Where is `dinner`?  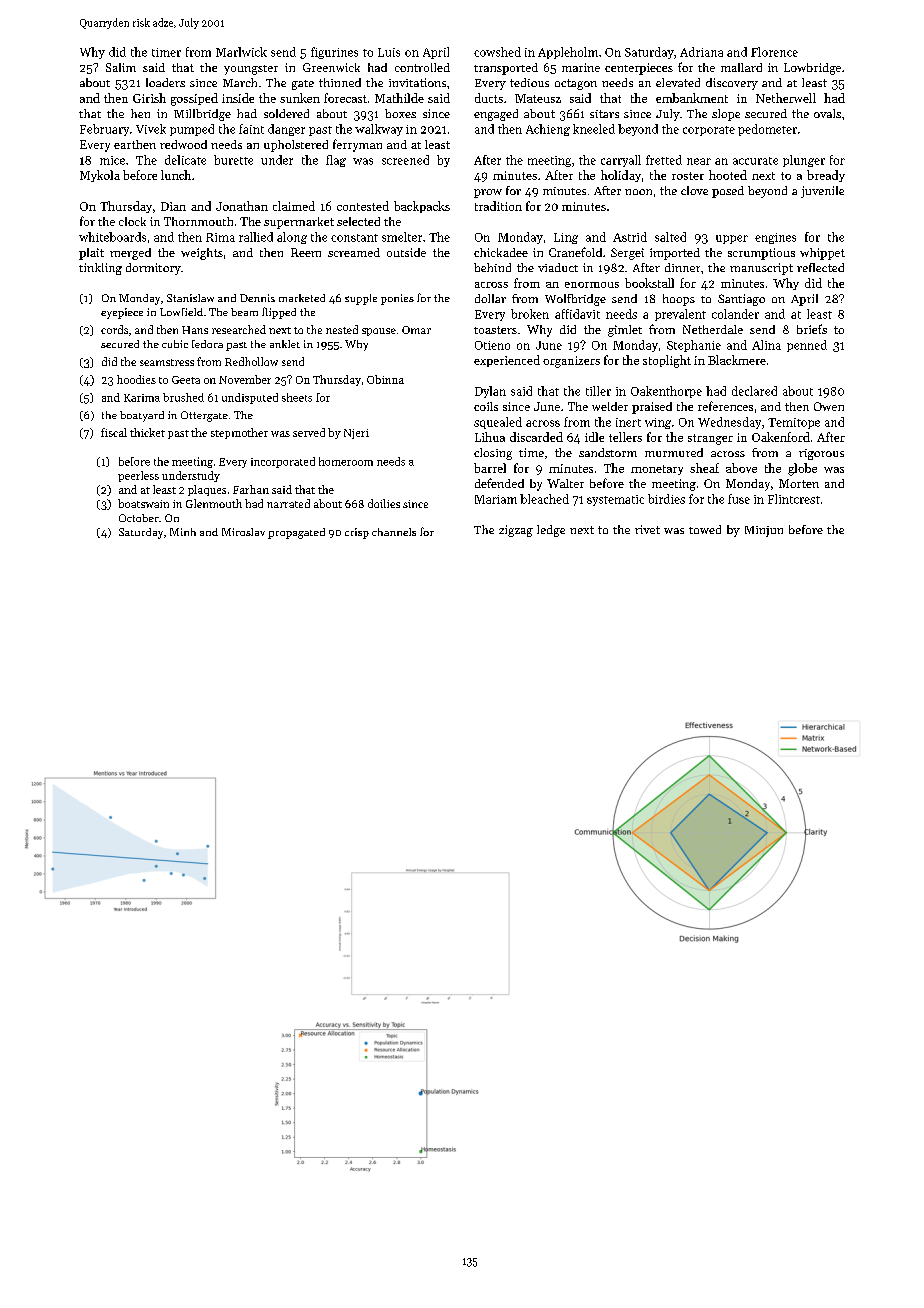 dinner is located at coordinates (682, 267).
